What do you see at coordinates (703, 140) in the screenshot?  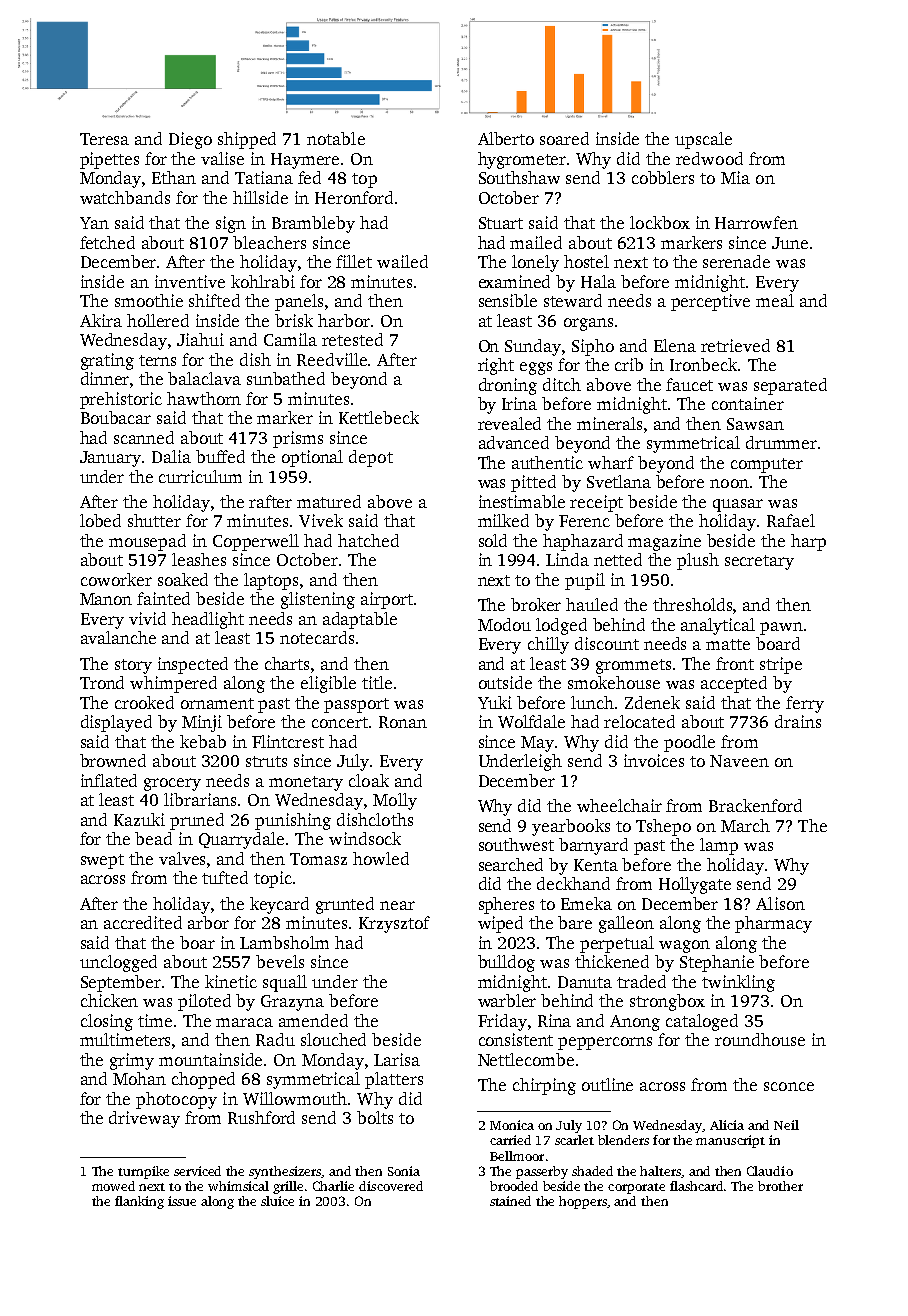 I see `upscale` at bounding box center [703, 140].
